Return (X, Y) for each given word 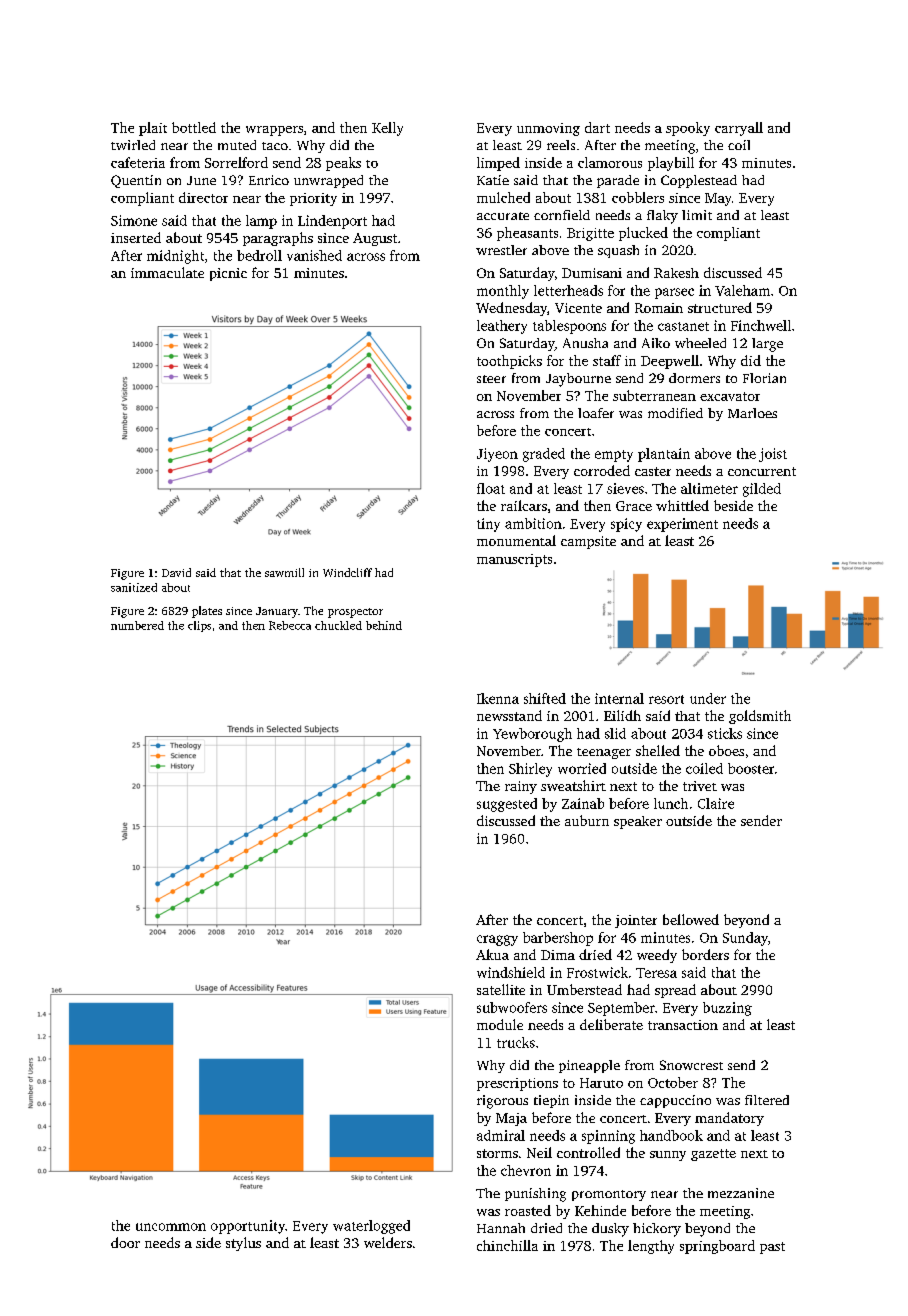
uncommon (171, 1227)
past (772, 1248)
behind (384, 625)
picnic (228, 274)
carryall (739, 129)
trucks (516, 1042)
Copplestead (699, 181)
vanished (314, 255)
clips (199, 626)
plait (153, 129)
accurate (503, 216)
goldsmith (760, 717)
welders (388, 1242)
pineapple (589, 1066)
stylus (243, 1244)
